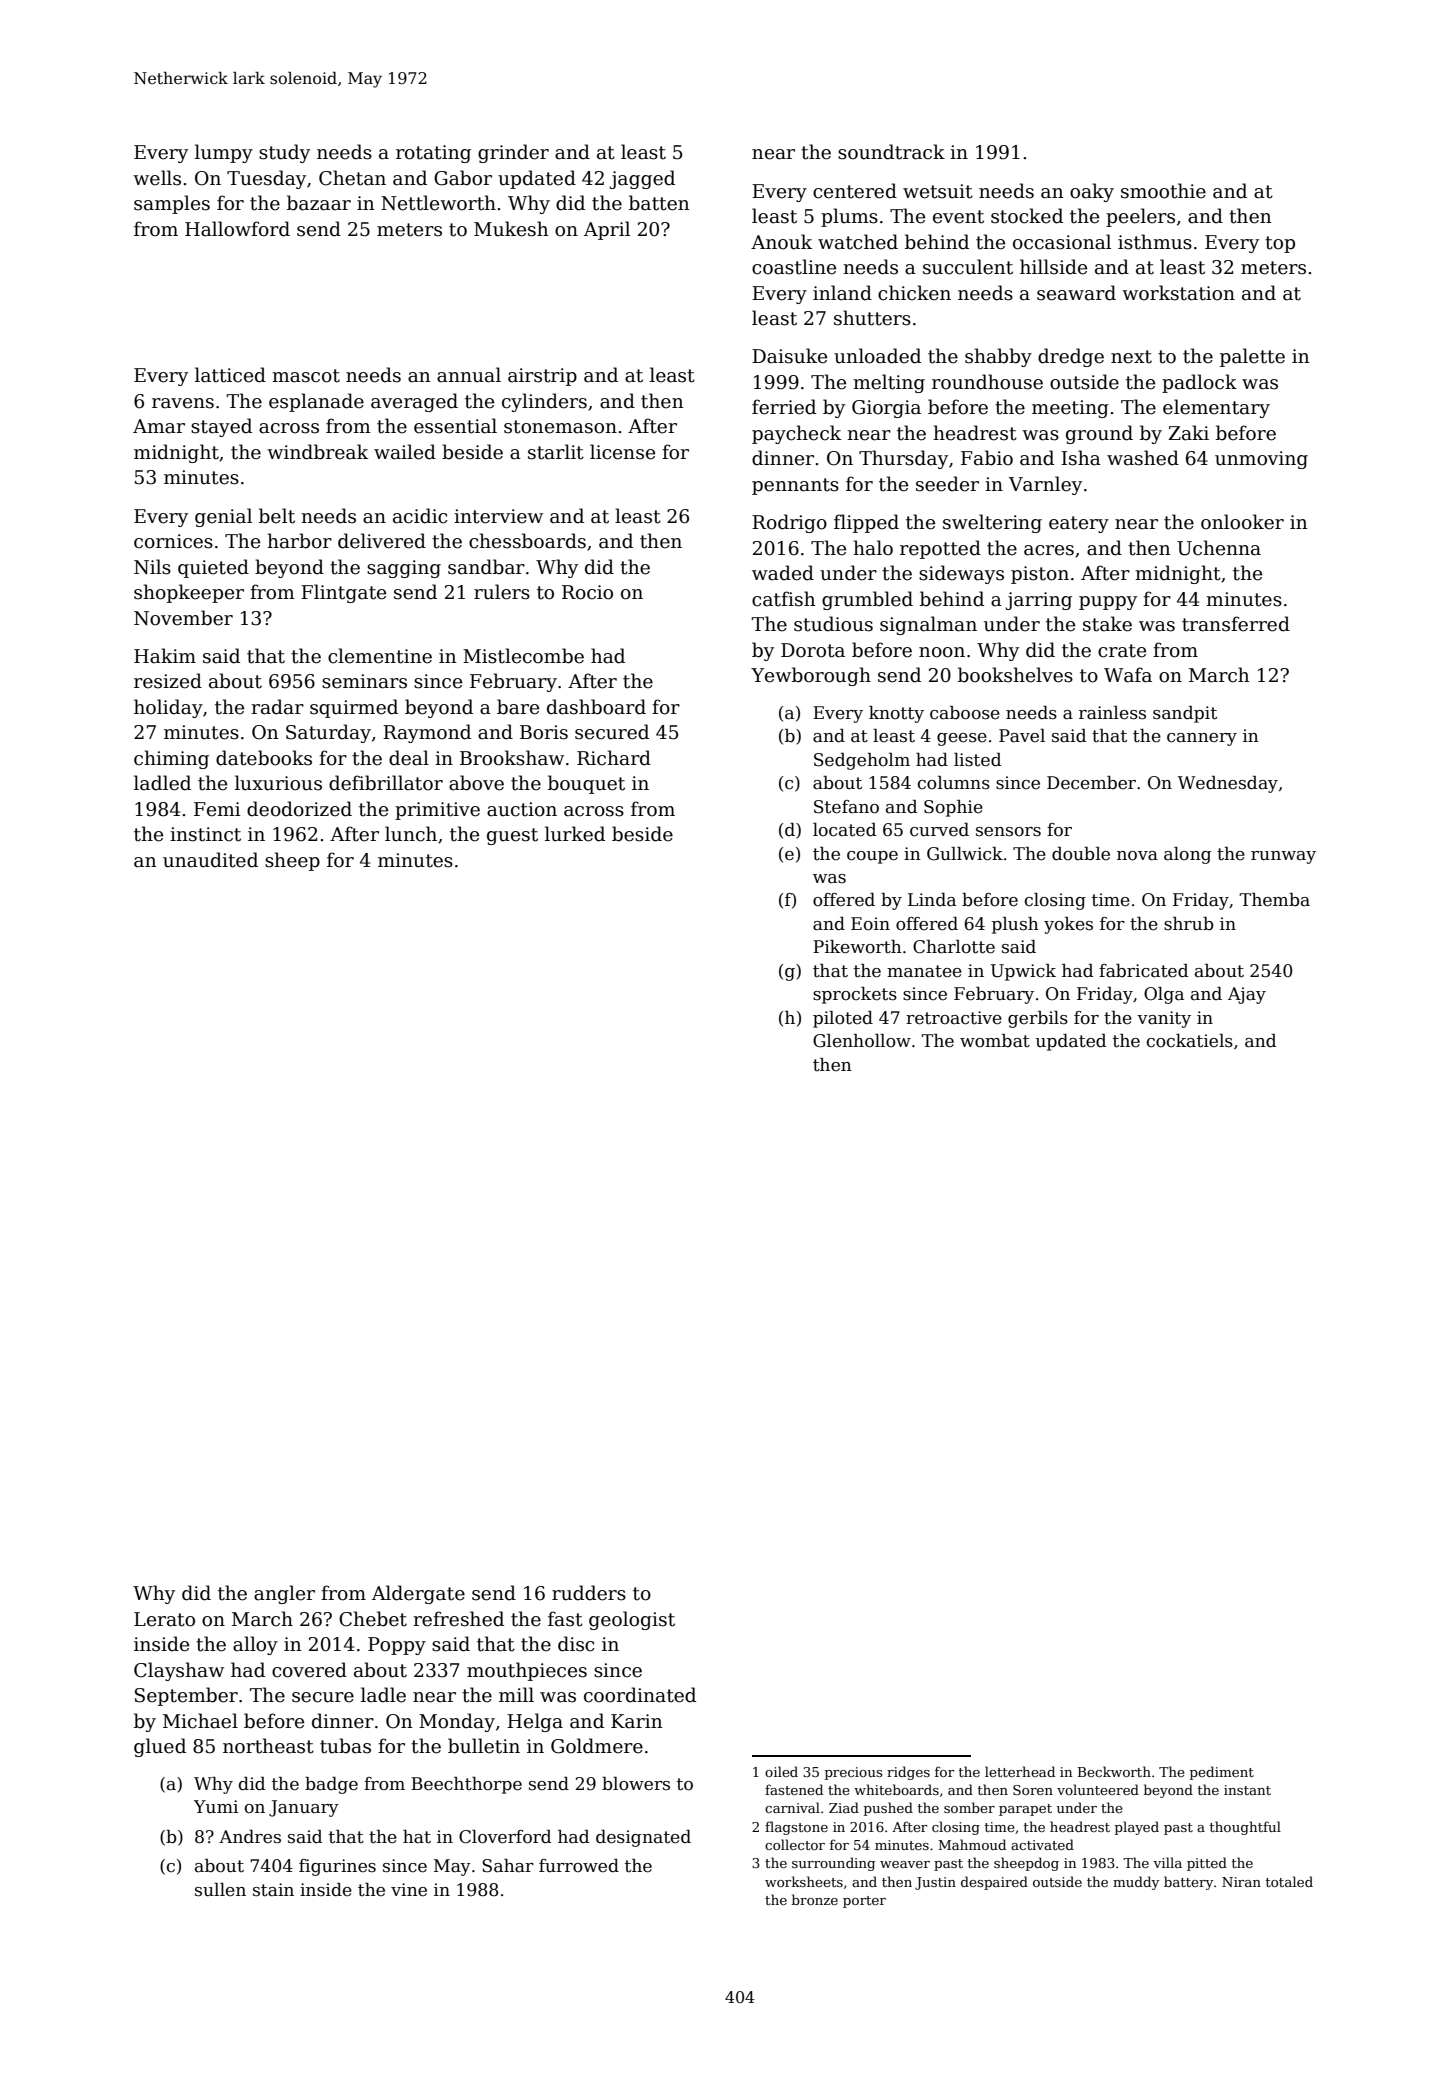 The image size is (1450, 2100). Describe the element at coordinates (640, 1695) in the image. I see `coordinated` at that location.
